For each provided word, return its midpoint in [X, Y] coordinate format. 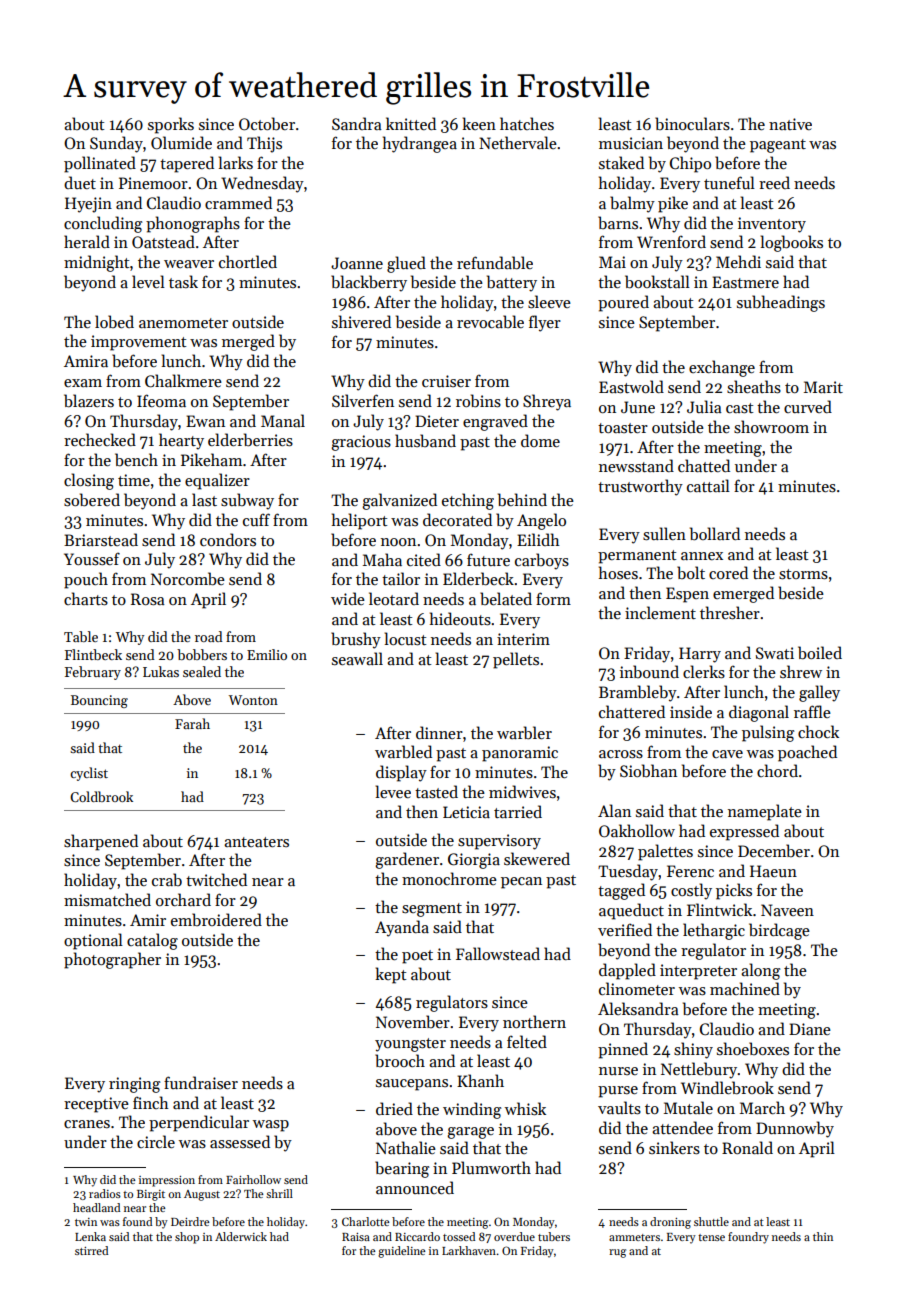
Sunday [116, 144]
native [790, 124]
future [488, 559]
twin [86, 1222]
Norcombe [188, 579]
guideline [402, 1252]
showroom [771, 427]
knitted [411, 123]
